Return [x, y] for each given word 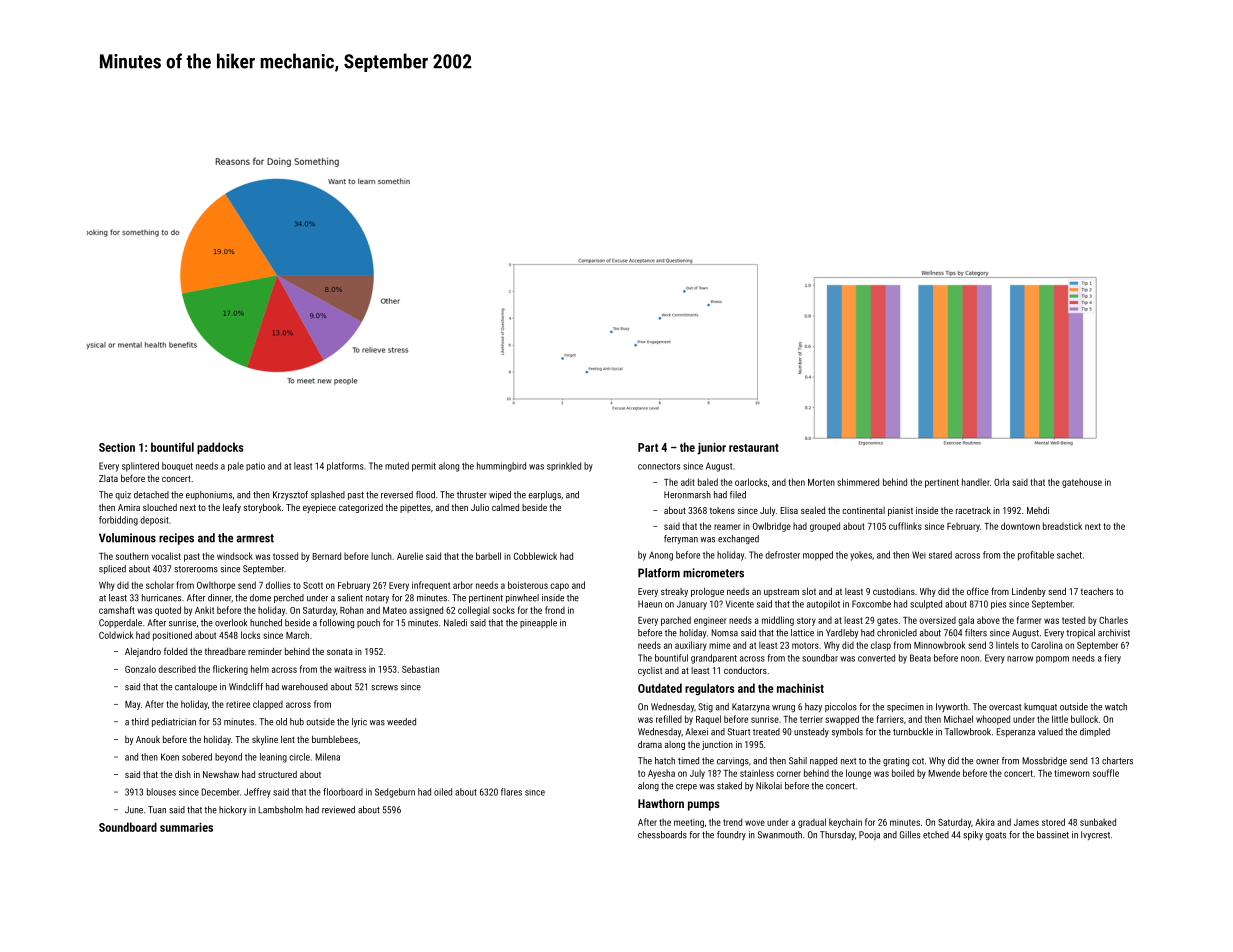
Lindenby [1029, 592]
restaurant [754, 447]
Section [117, 447]
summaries [186, 827]
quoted [168, 611]
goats [995, 836]
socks [504, 610]
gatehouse [1082, 483]
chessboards [662, 835]
